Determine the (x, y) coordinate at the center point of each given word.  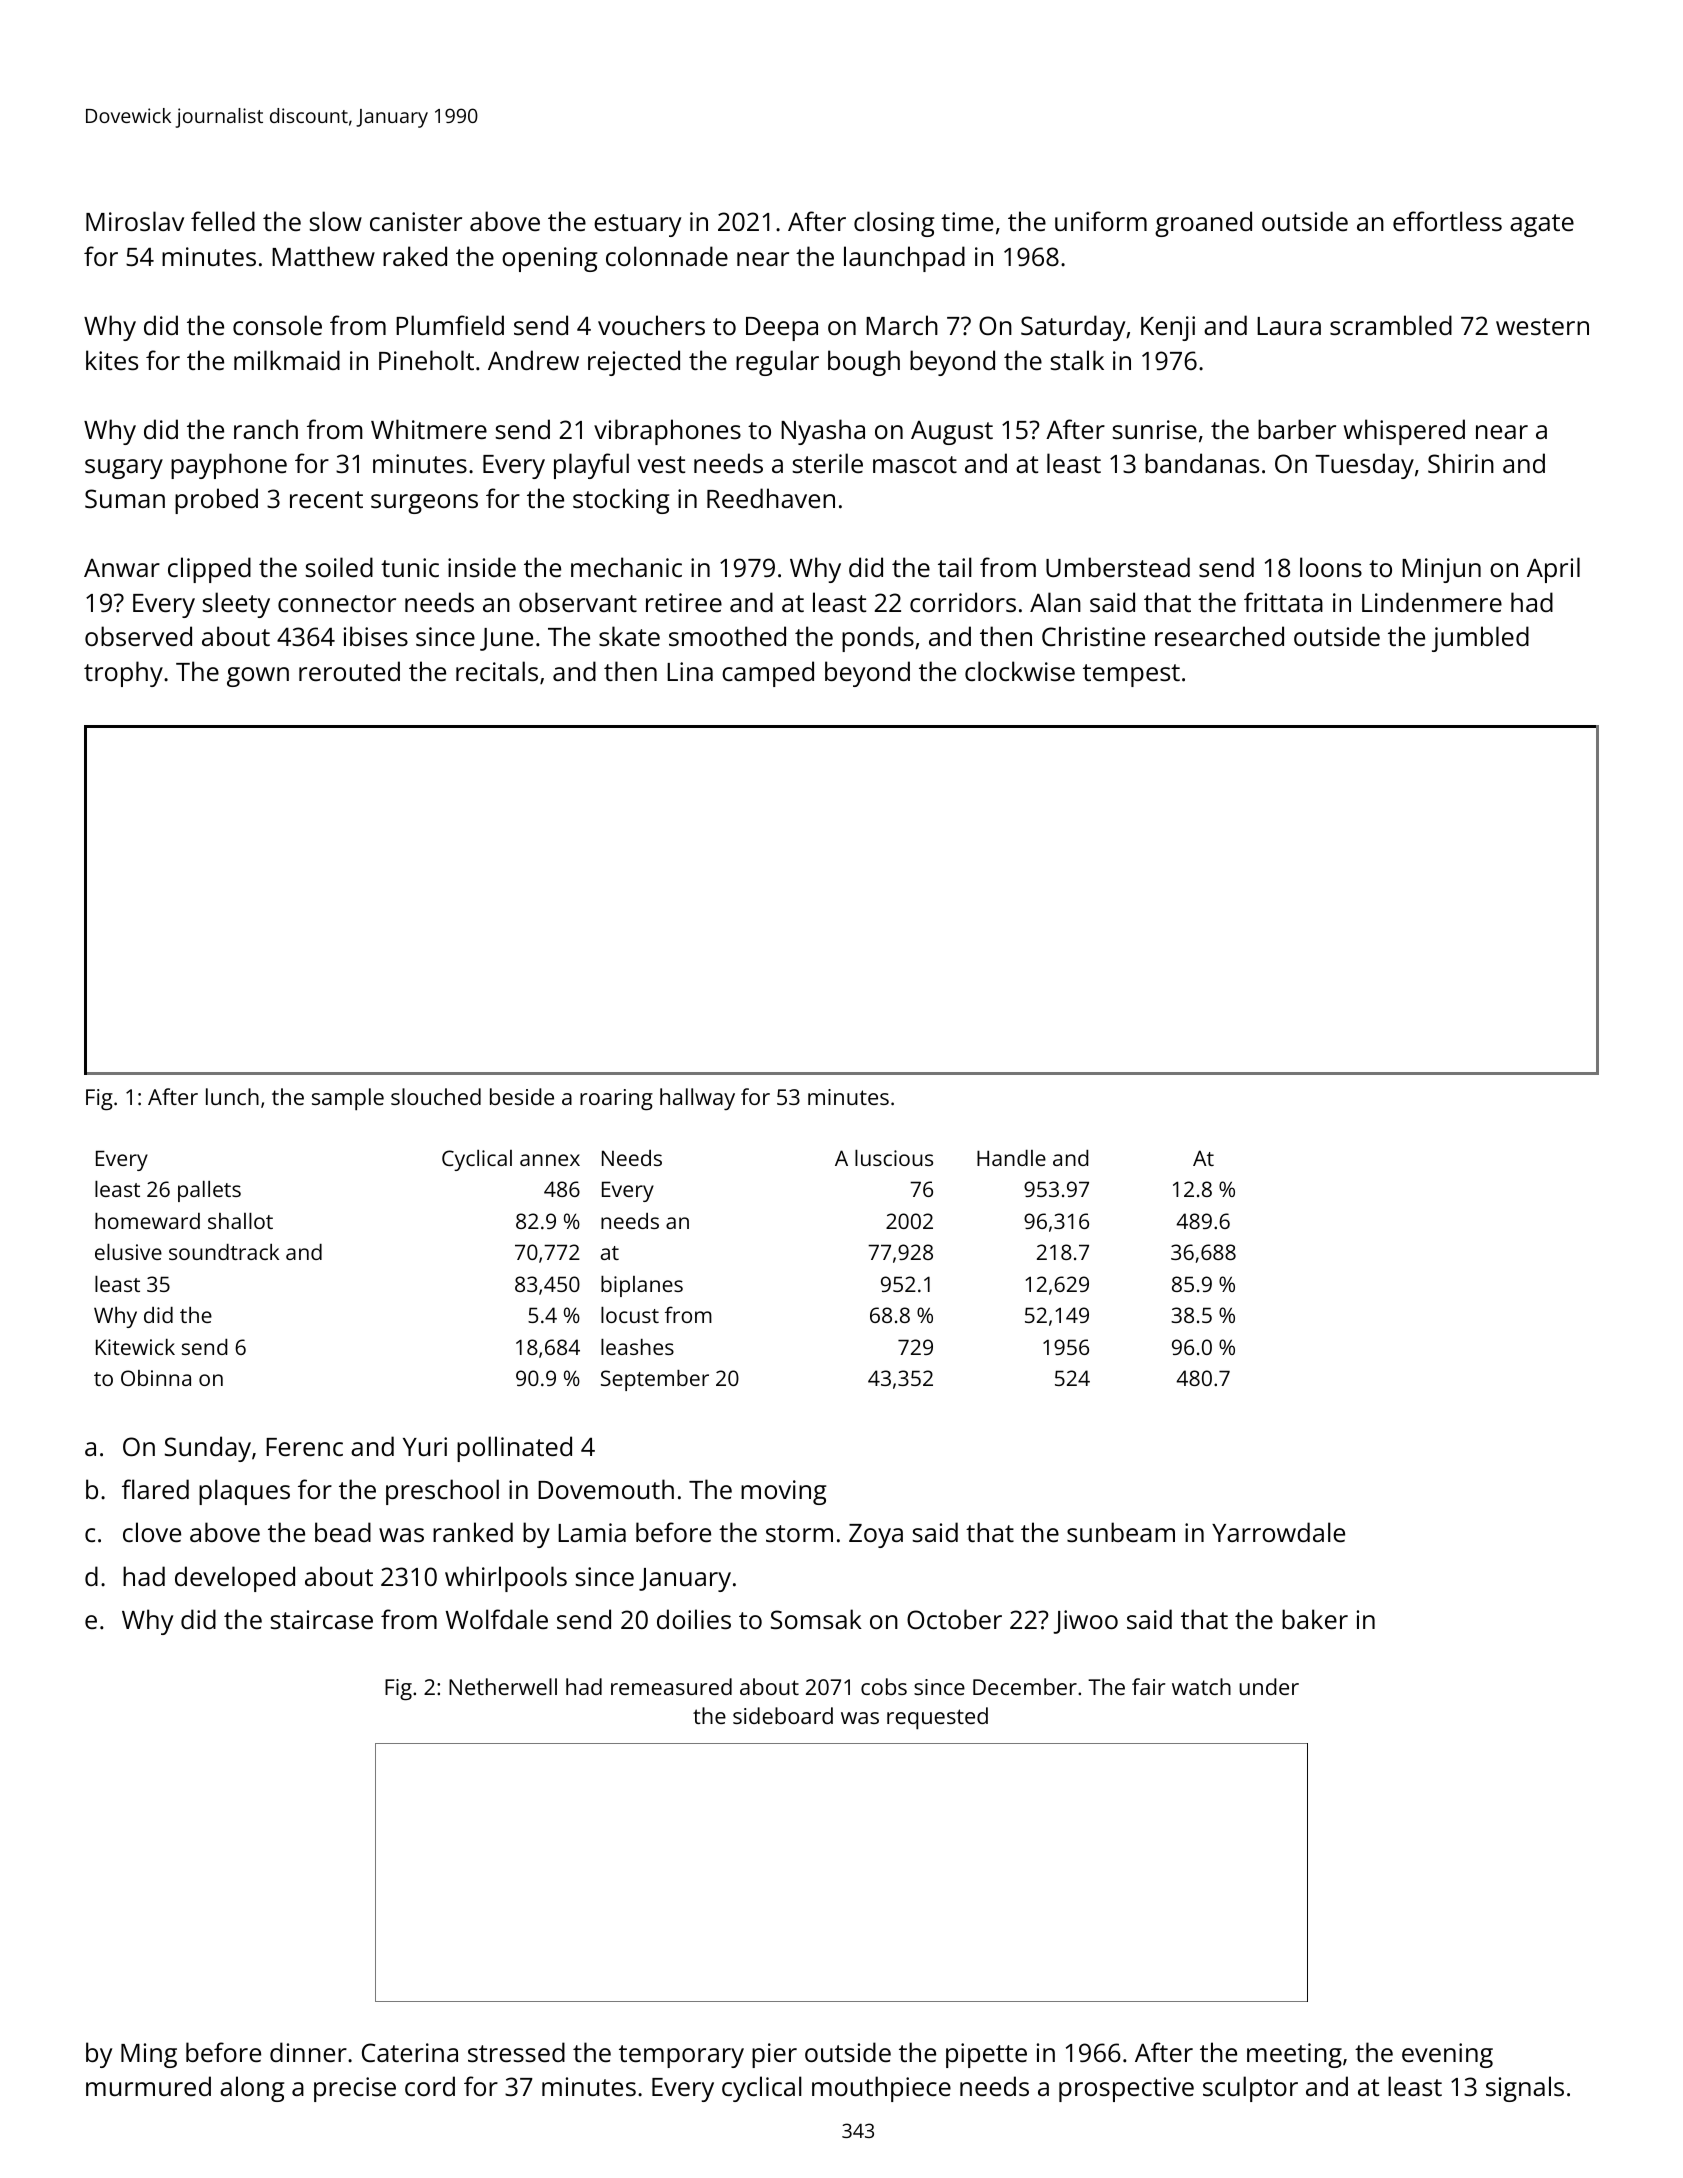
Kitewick (135, 1347)
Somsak (816, 1619)
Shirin (1461, 463)
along (252, 2089)
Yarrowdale (1278, 1532)
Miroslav (135, 221)
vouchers (651, 325)
